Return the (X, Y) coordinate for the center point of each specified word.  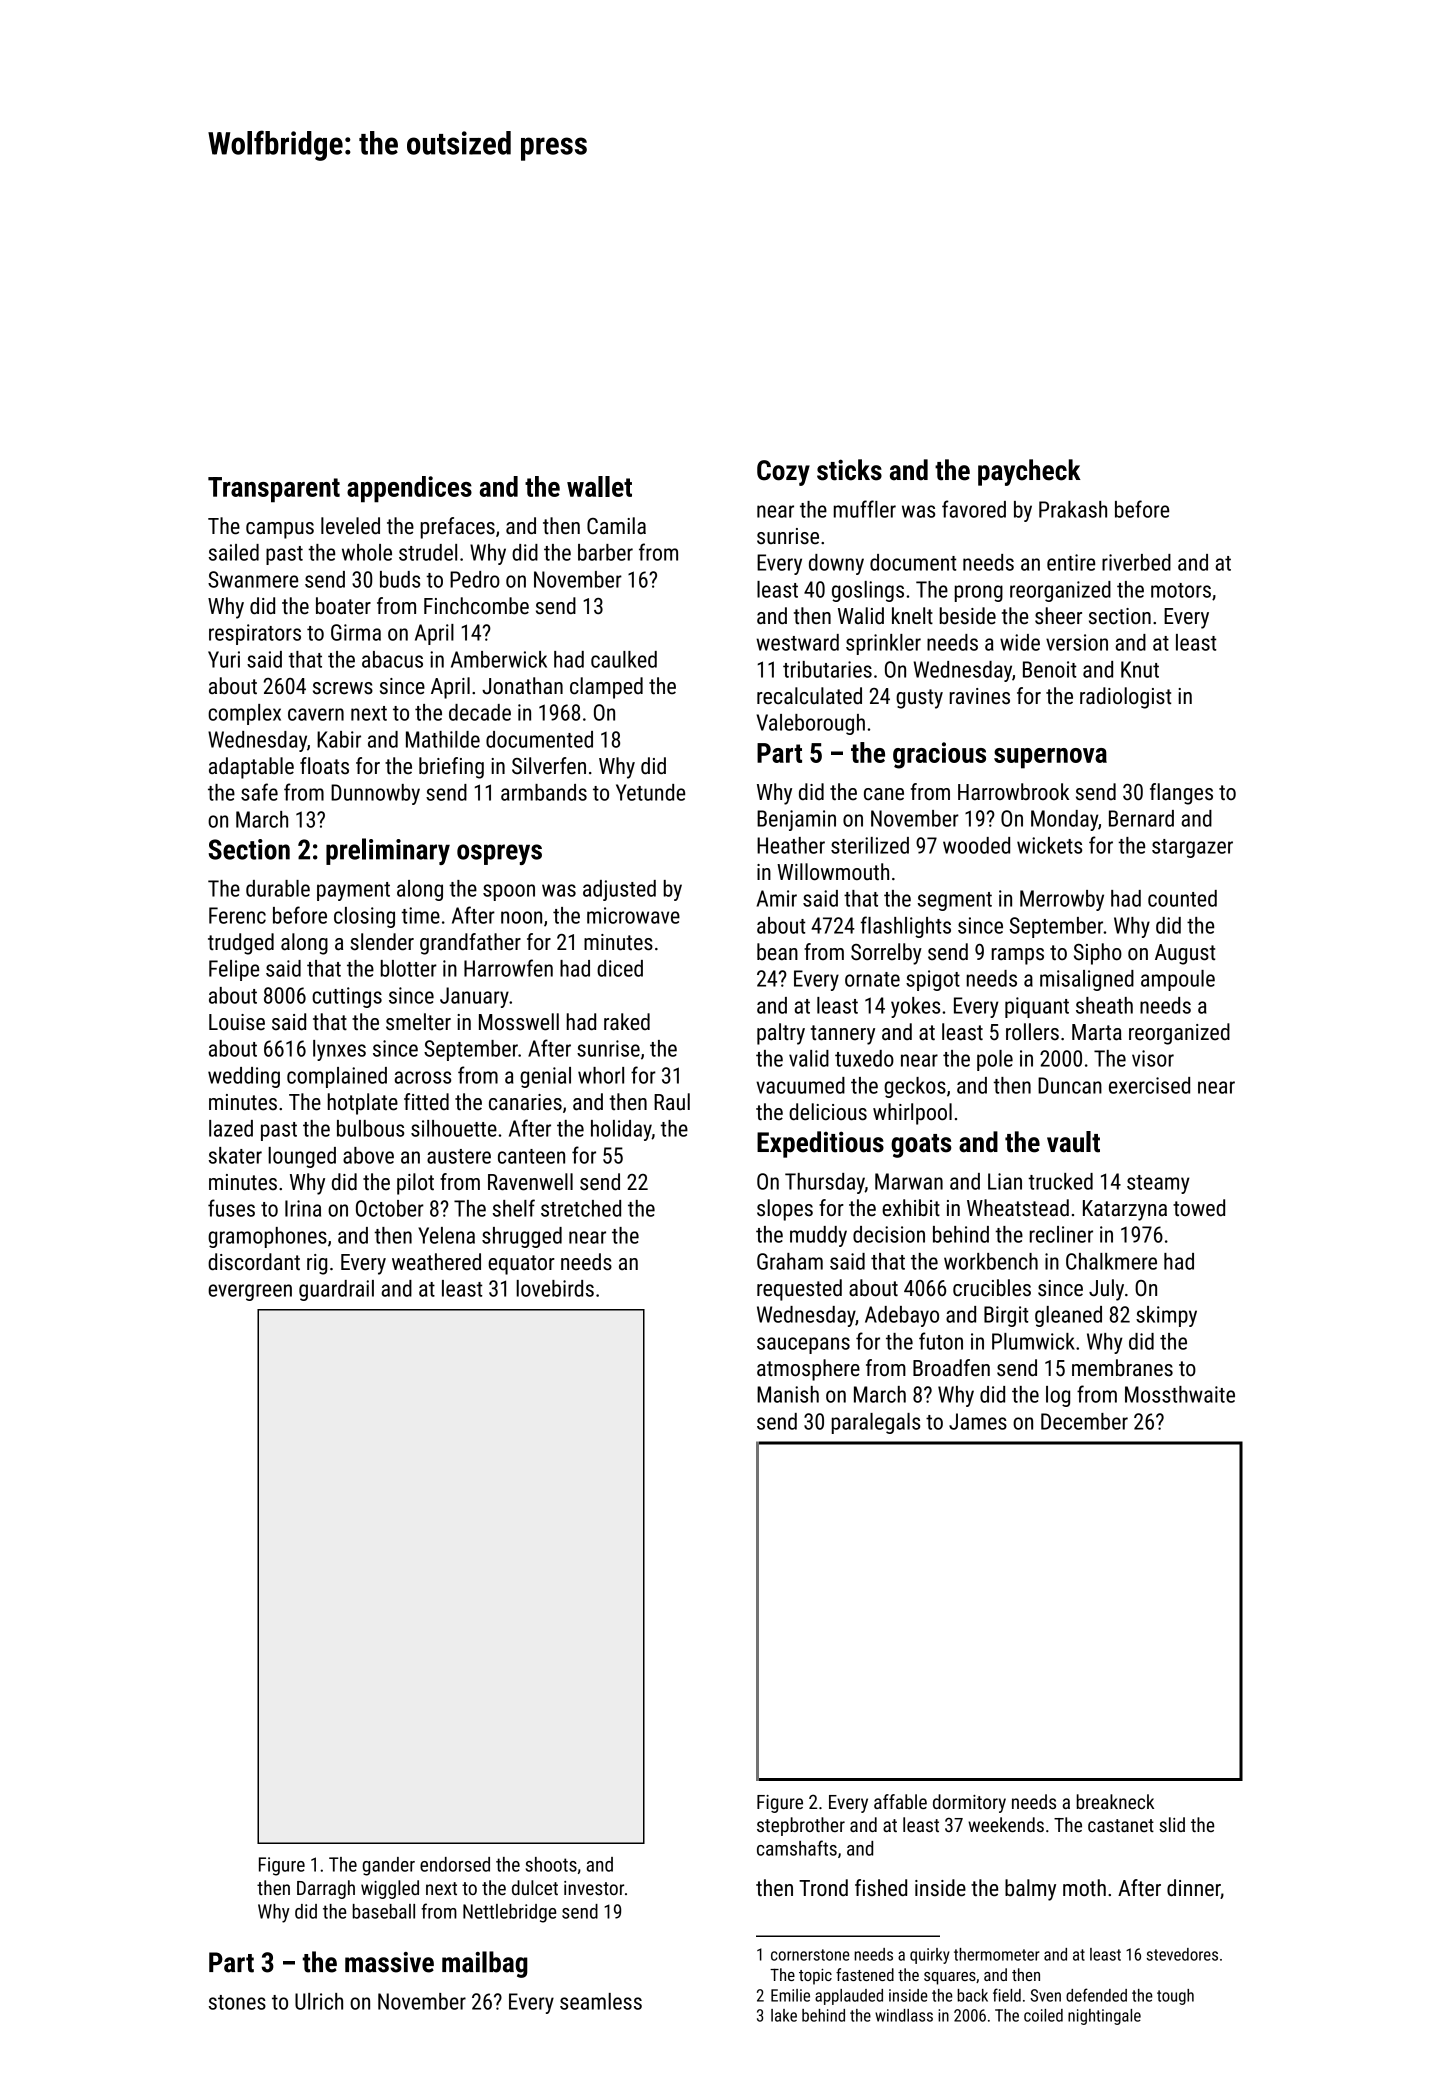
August (1185, 954)
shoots (551, 1864)
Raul (672, 1102)
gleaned (1068, 1316)
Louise (237, 1022)
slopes (785, 1210)
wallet (599, 486)
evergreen (250, 1292)
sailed (234, 552)
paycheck (1029, 472)
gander (388, 1866)
